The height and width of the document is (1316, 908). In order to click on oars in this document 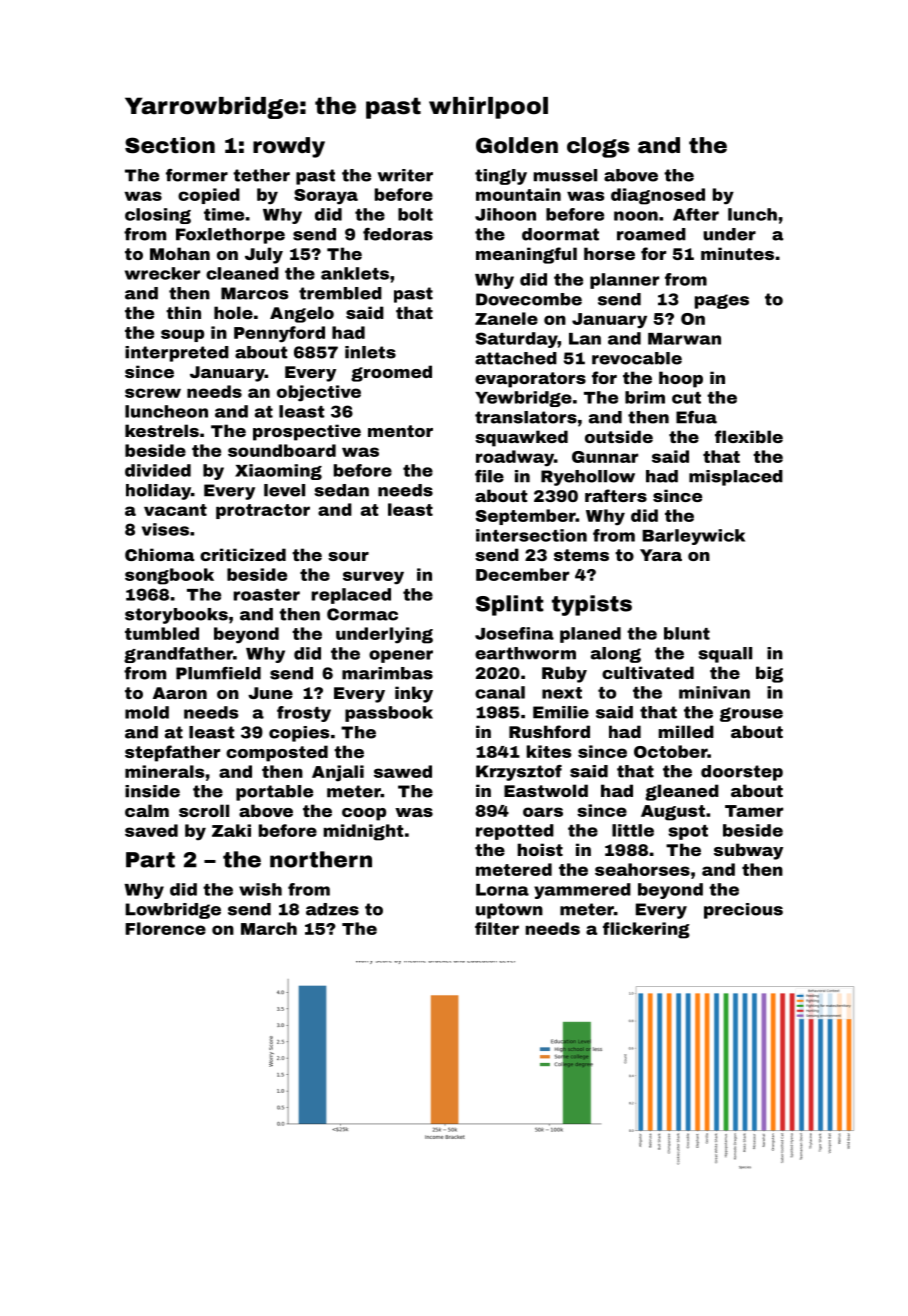, I will do `click(543, 812)`.
